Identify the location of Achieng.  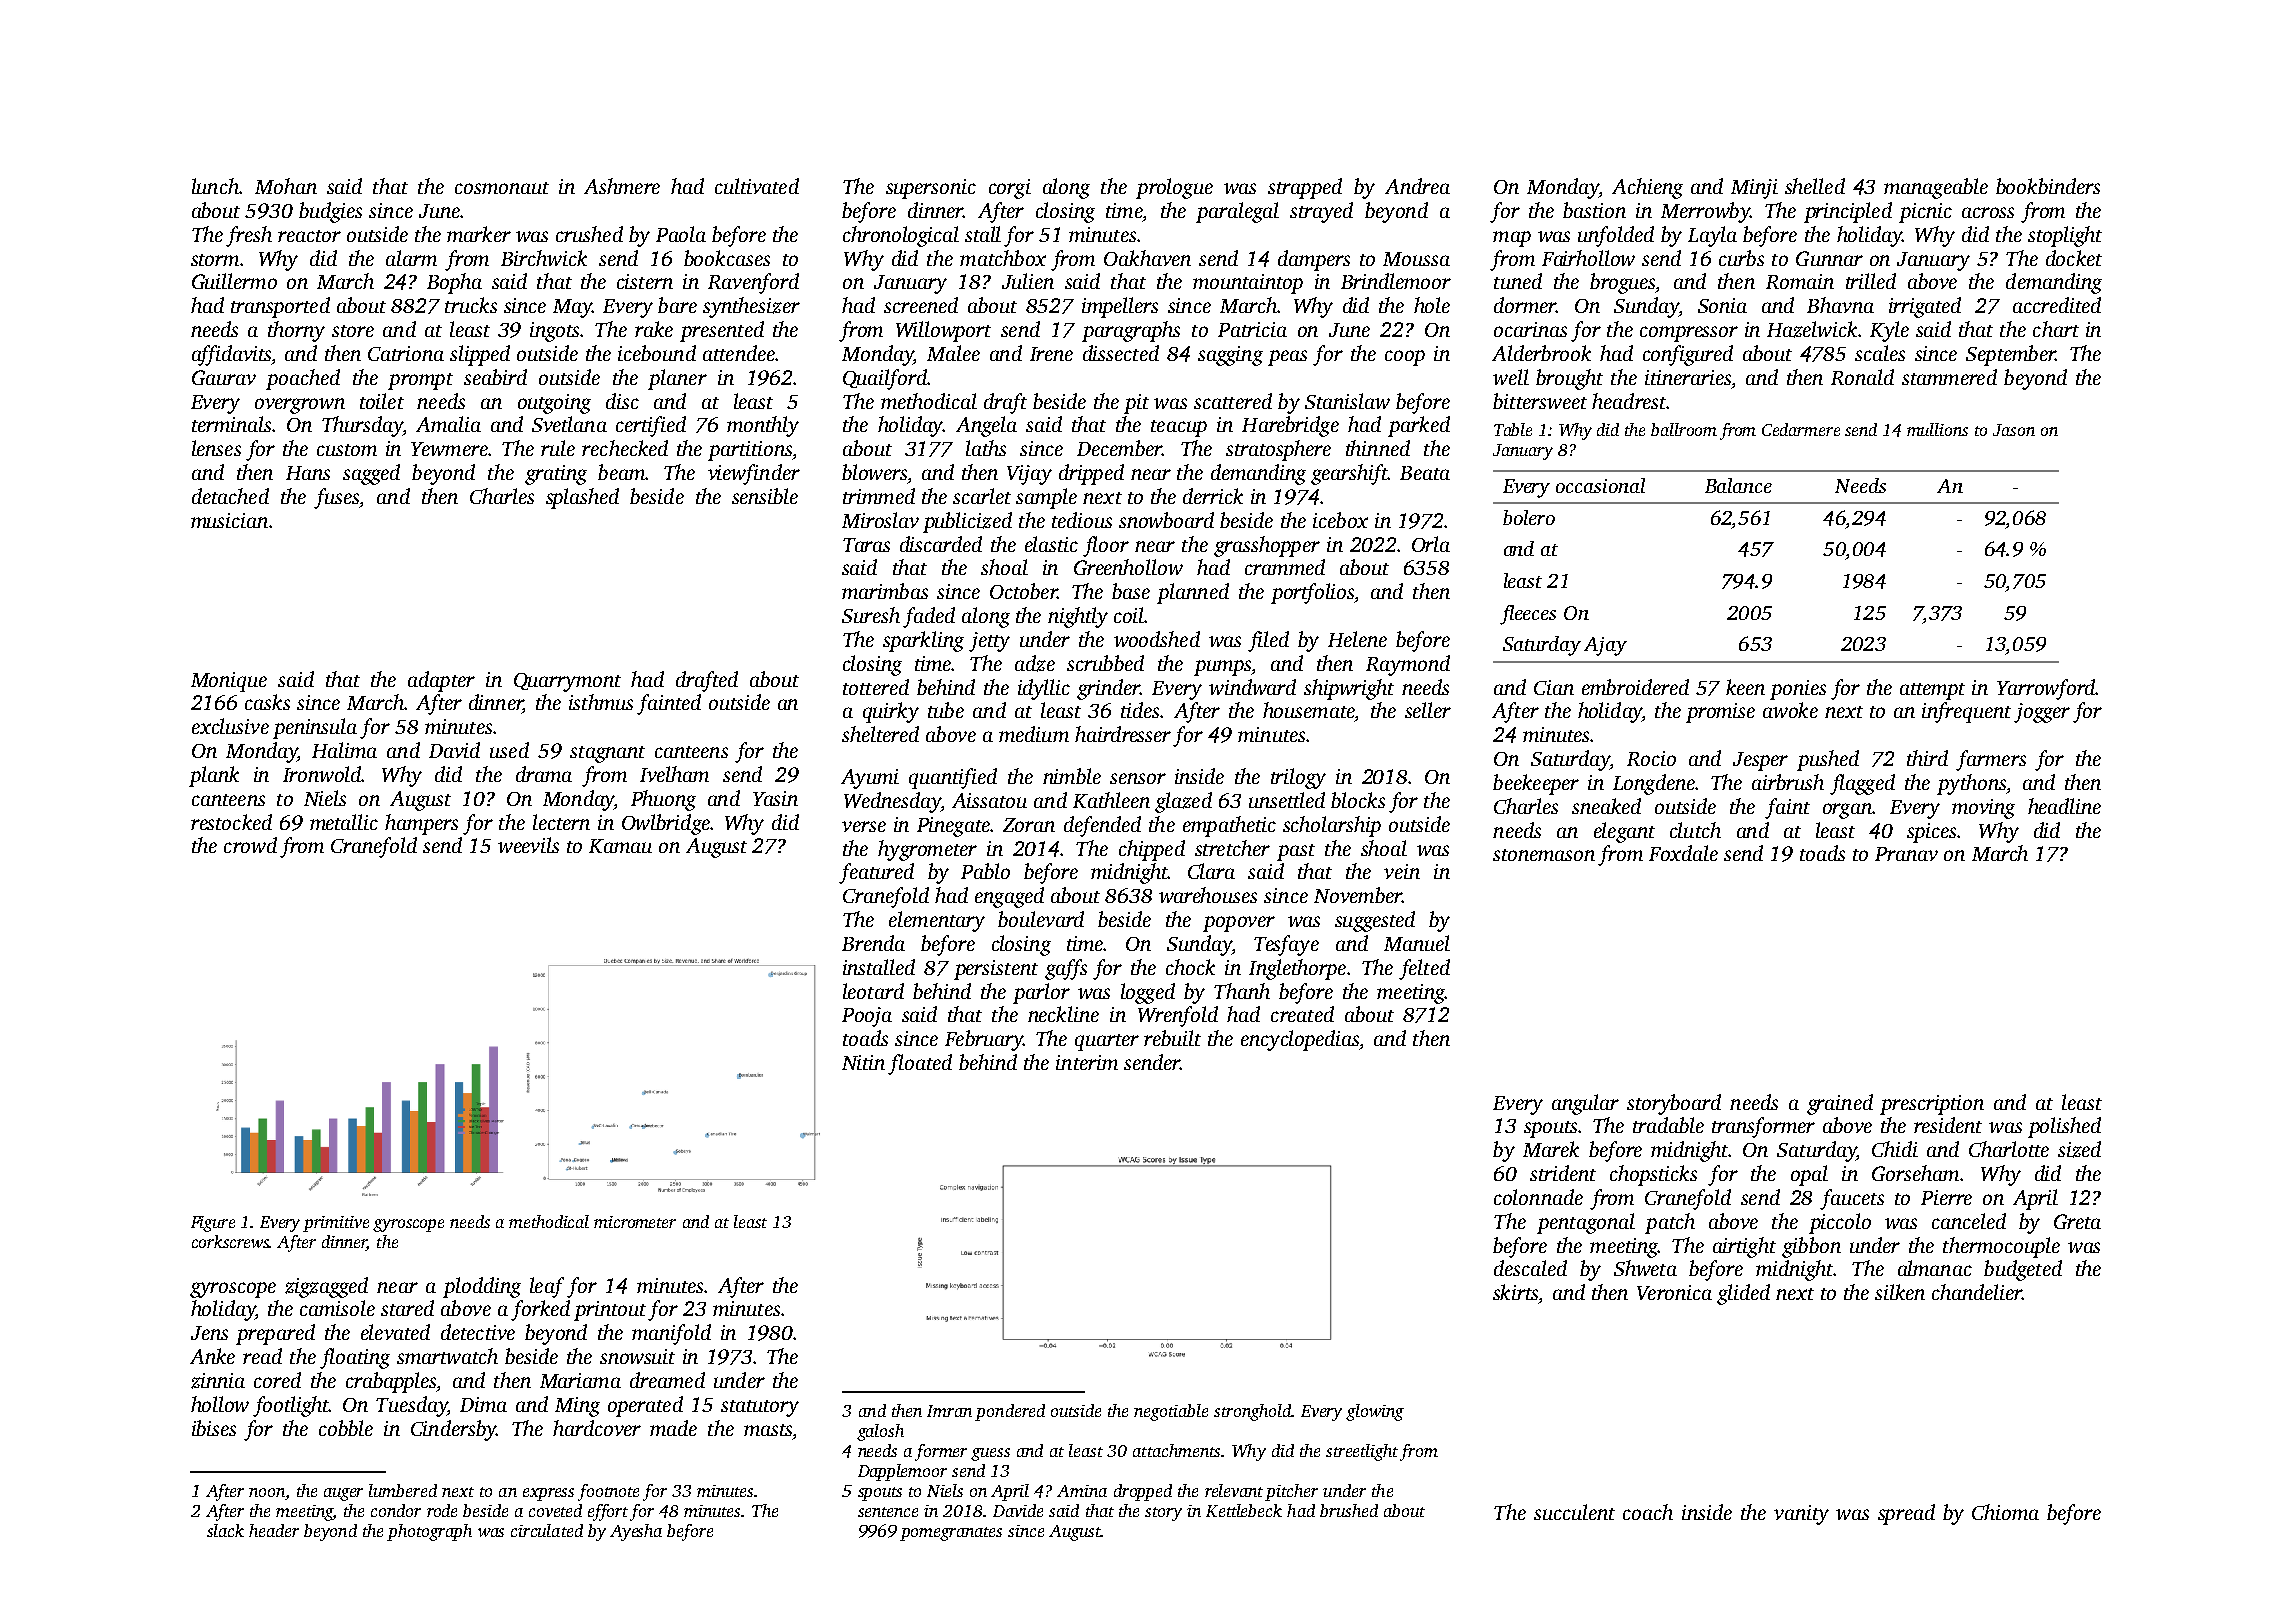
(1647, 188).
